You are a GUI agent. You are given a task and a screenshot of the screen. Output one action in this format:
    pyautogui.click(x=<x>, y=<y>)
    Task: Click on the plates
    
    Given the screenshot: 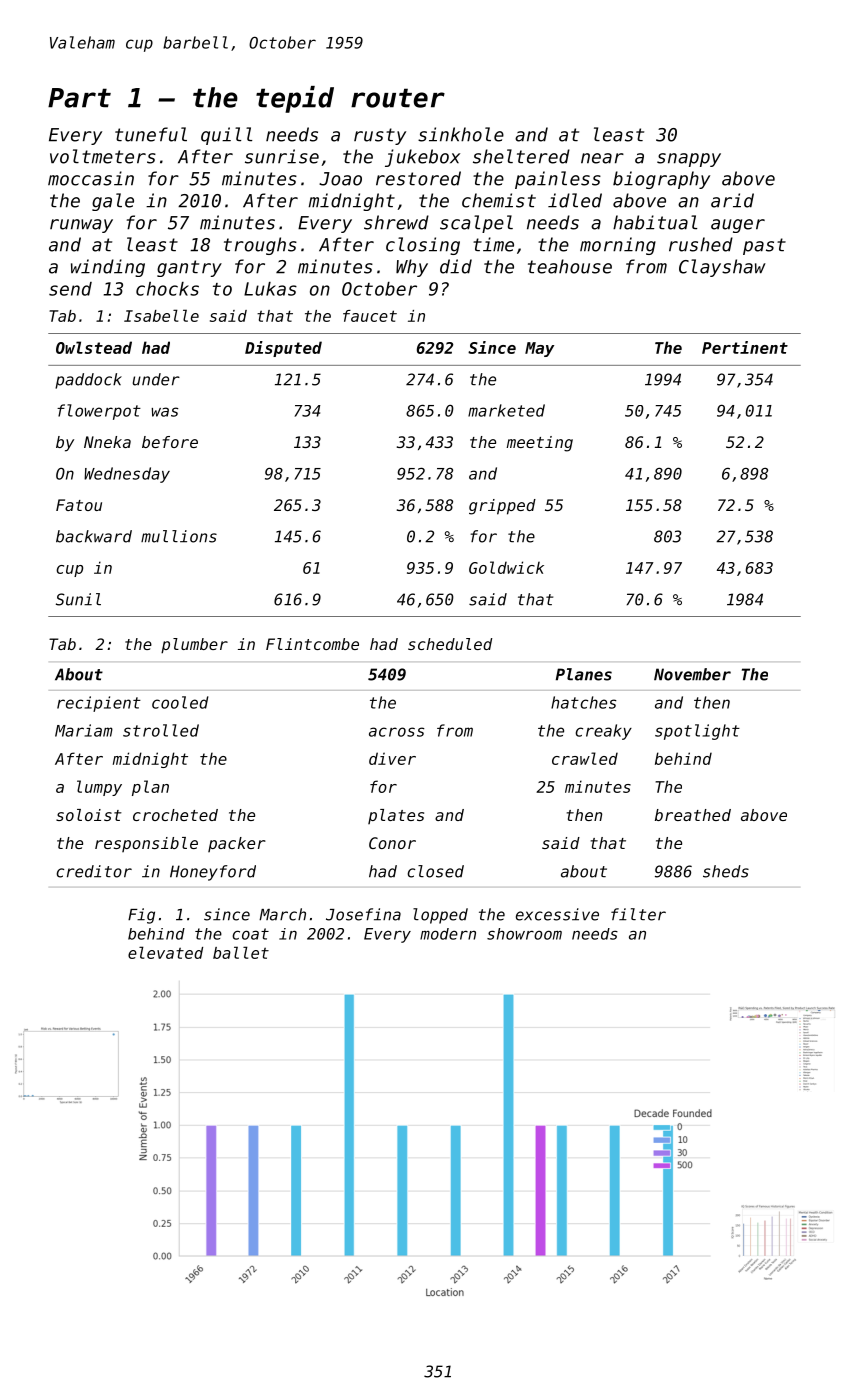 What is the action you would take?
    pyautogui.click(x=396, y=816)
